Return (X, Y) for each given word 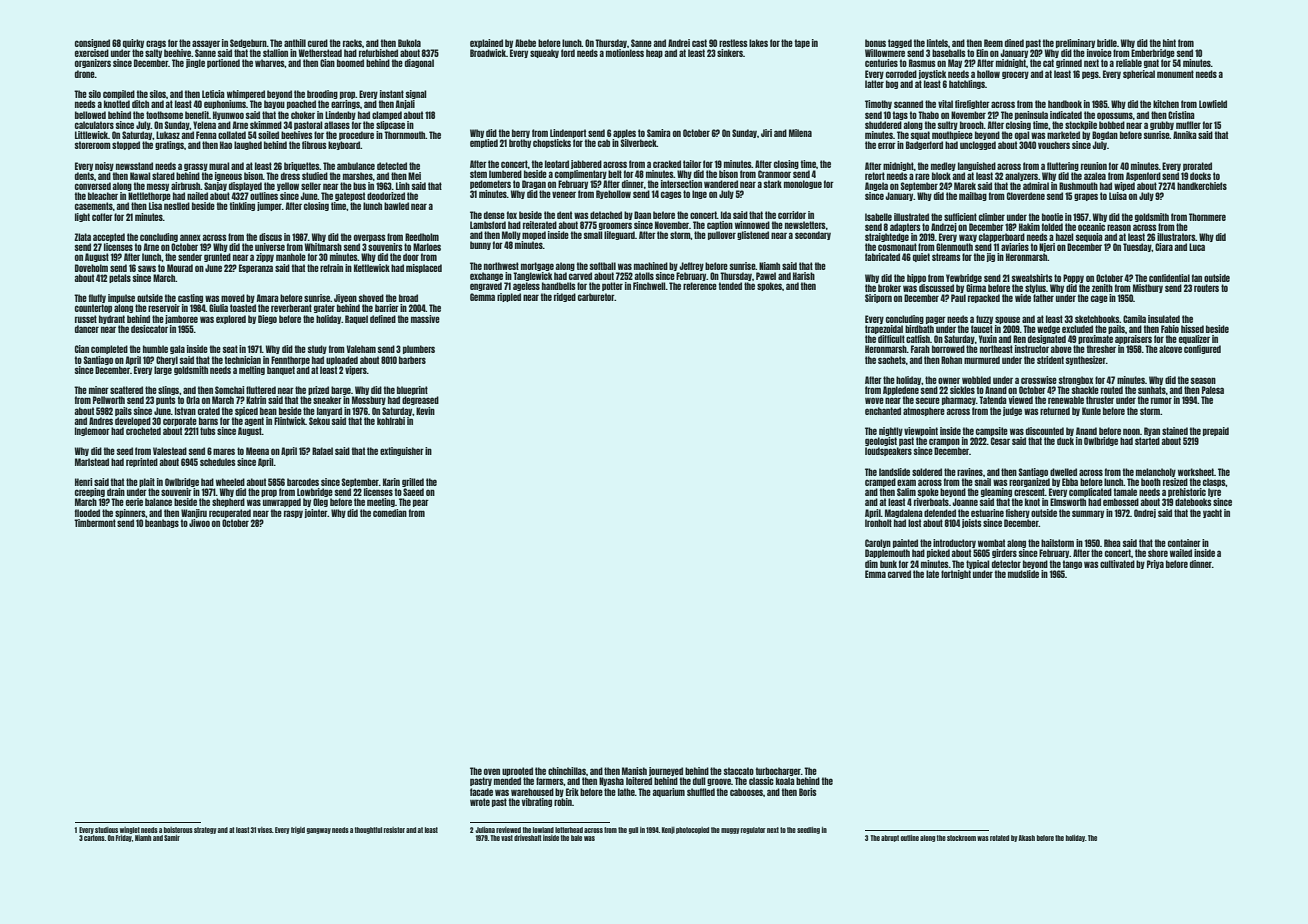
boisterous (178, 830)
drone (85, 74)
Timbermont (95, 523)
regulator (753, 830)
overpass (370, 238)
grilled (413, 482)
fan (1196, 278)
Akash (1026, 838)
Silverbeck (639, 143)
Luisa (1118, 196)
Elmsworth (1068, 502)
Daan (642, 215)
